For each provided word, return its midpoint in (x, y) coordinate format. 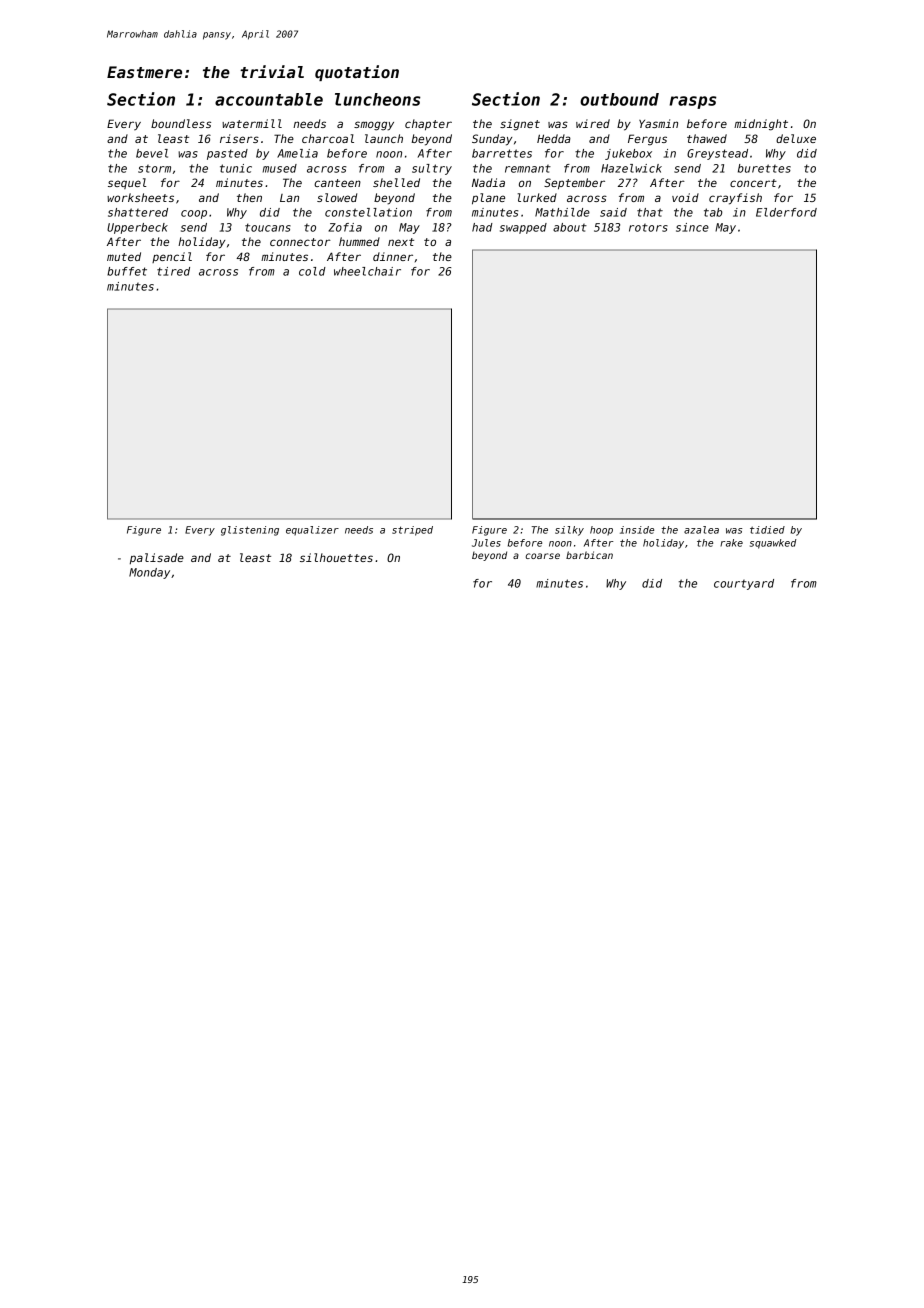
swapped (523, 228)
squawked (773, 544)
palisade (157, 558)
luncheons (378, 99)
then (249, 197)
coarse (543, 556)
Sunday (492, 140)
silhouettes (336, 557)
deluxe (796, 138)
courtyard (744, 584)
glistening (250, 531)
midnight (761, 125)
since (692, 227)
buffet (127, 271)
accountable (269, 99)
